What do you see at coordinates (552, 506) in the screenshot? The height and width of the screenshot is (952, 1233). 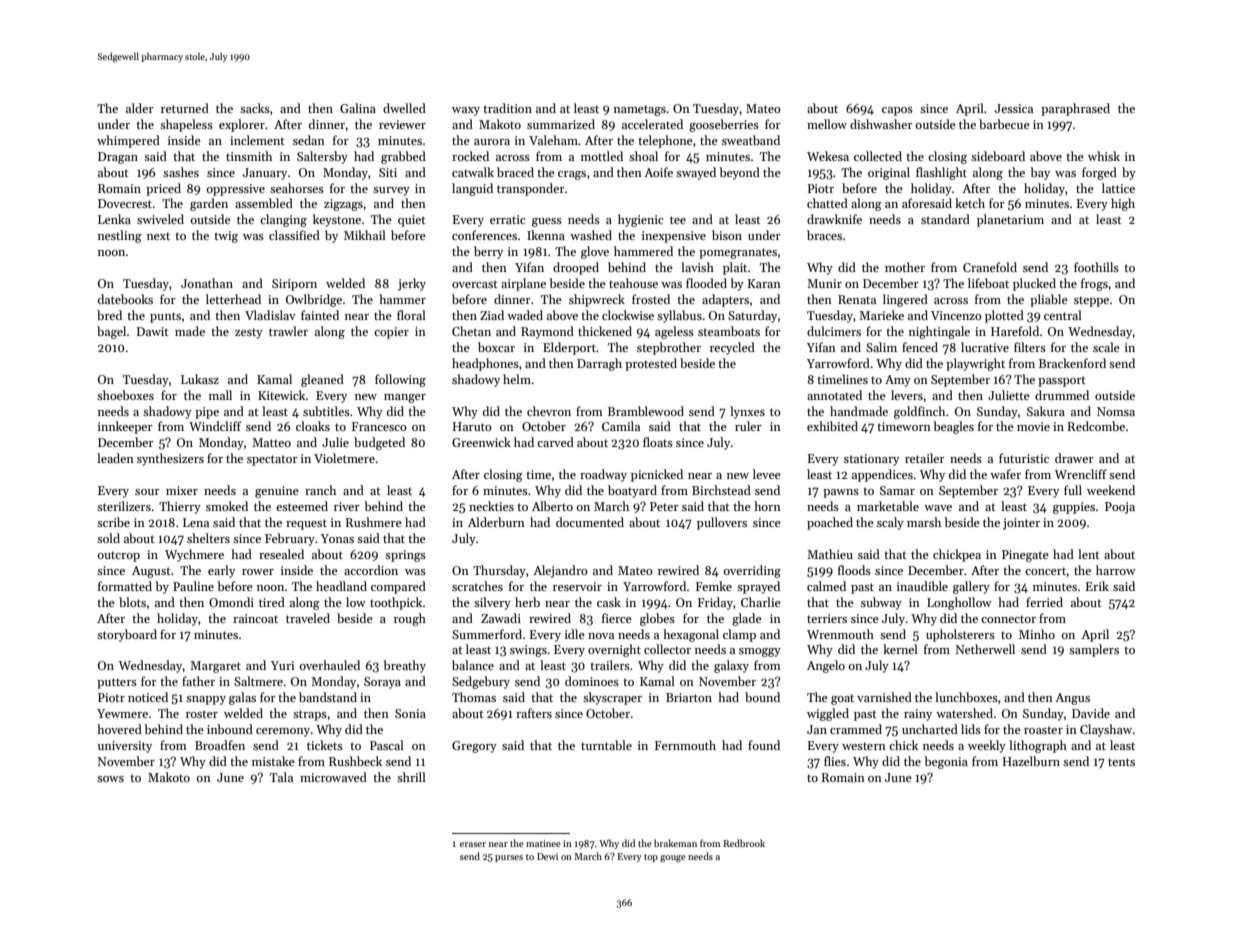 I see `Alberto` at bounding box center [552, 506].
